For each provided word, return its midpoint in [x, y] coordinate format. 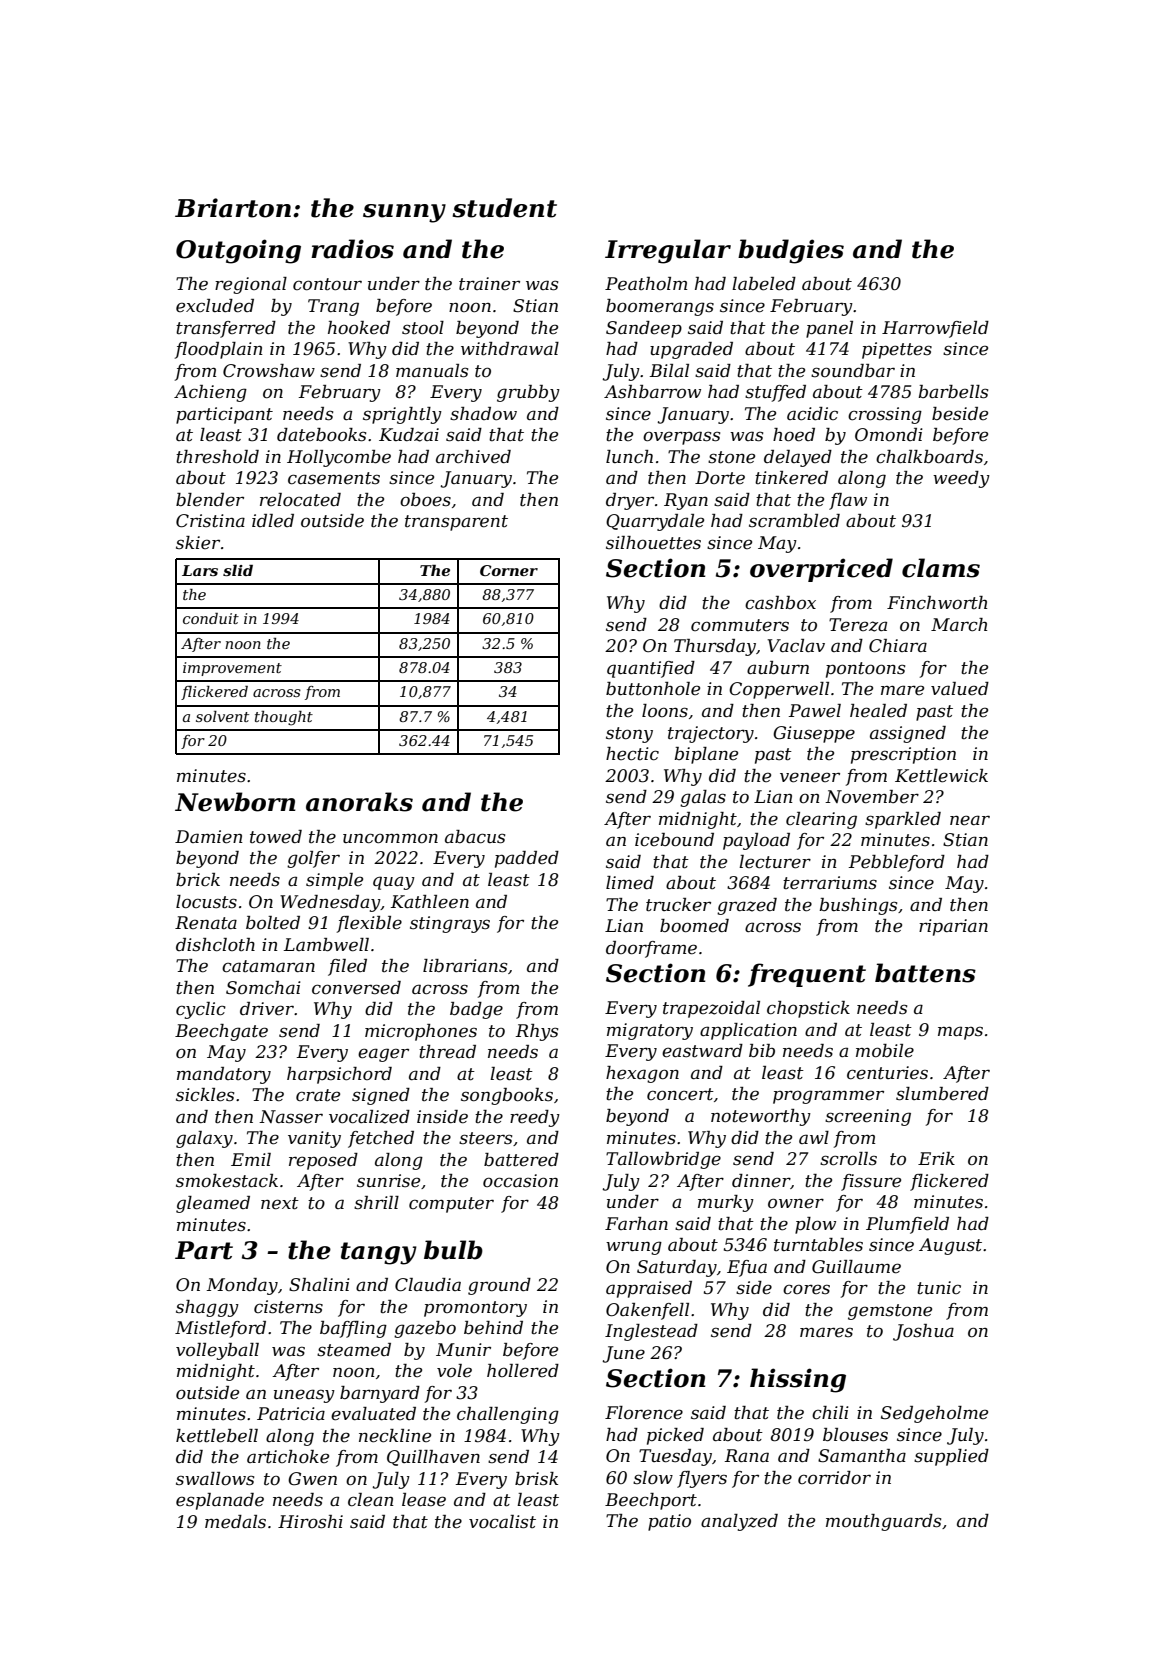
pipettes [897, 350]
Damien [209, 837]
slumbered [942, 1094]
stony [629, 735]
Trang [333, 307]
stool [423, 328]
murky [726, 1203]
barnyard [380, 1394]
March [959, 625]
